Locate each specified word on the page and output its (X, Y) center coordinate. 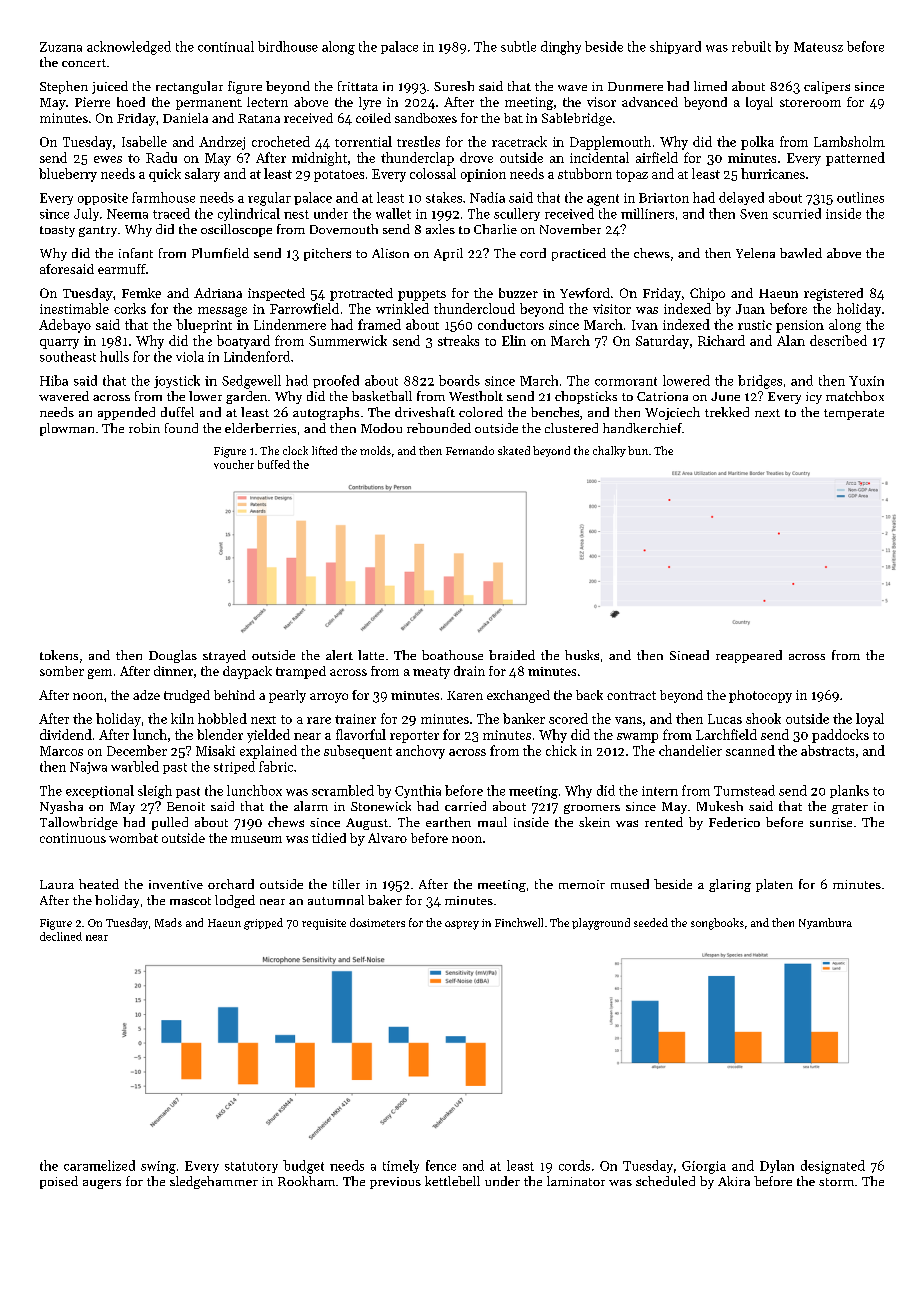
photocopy (760, 696)
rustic (755, 325)
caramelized (99, 1165)
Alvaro (387, 838)
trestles (418, 141)
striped (234, 767)
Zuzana (61, 47)
